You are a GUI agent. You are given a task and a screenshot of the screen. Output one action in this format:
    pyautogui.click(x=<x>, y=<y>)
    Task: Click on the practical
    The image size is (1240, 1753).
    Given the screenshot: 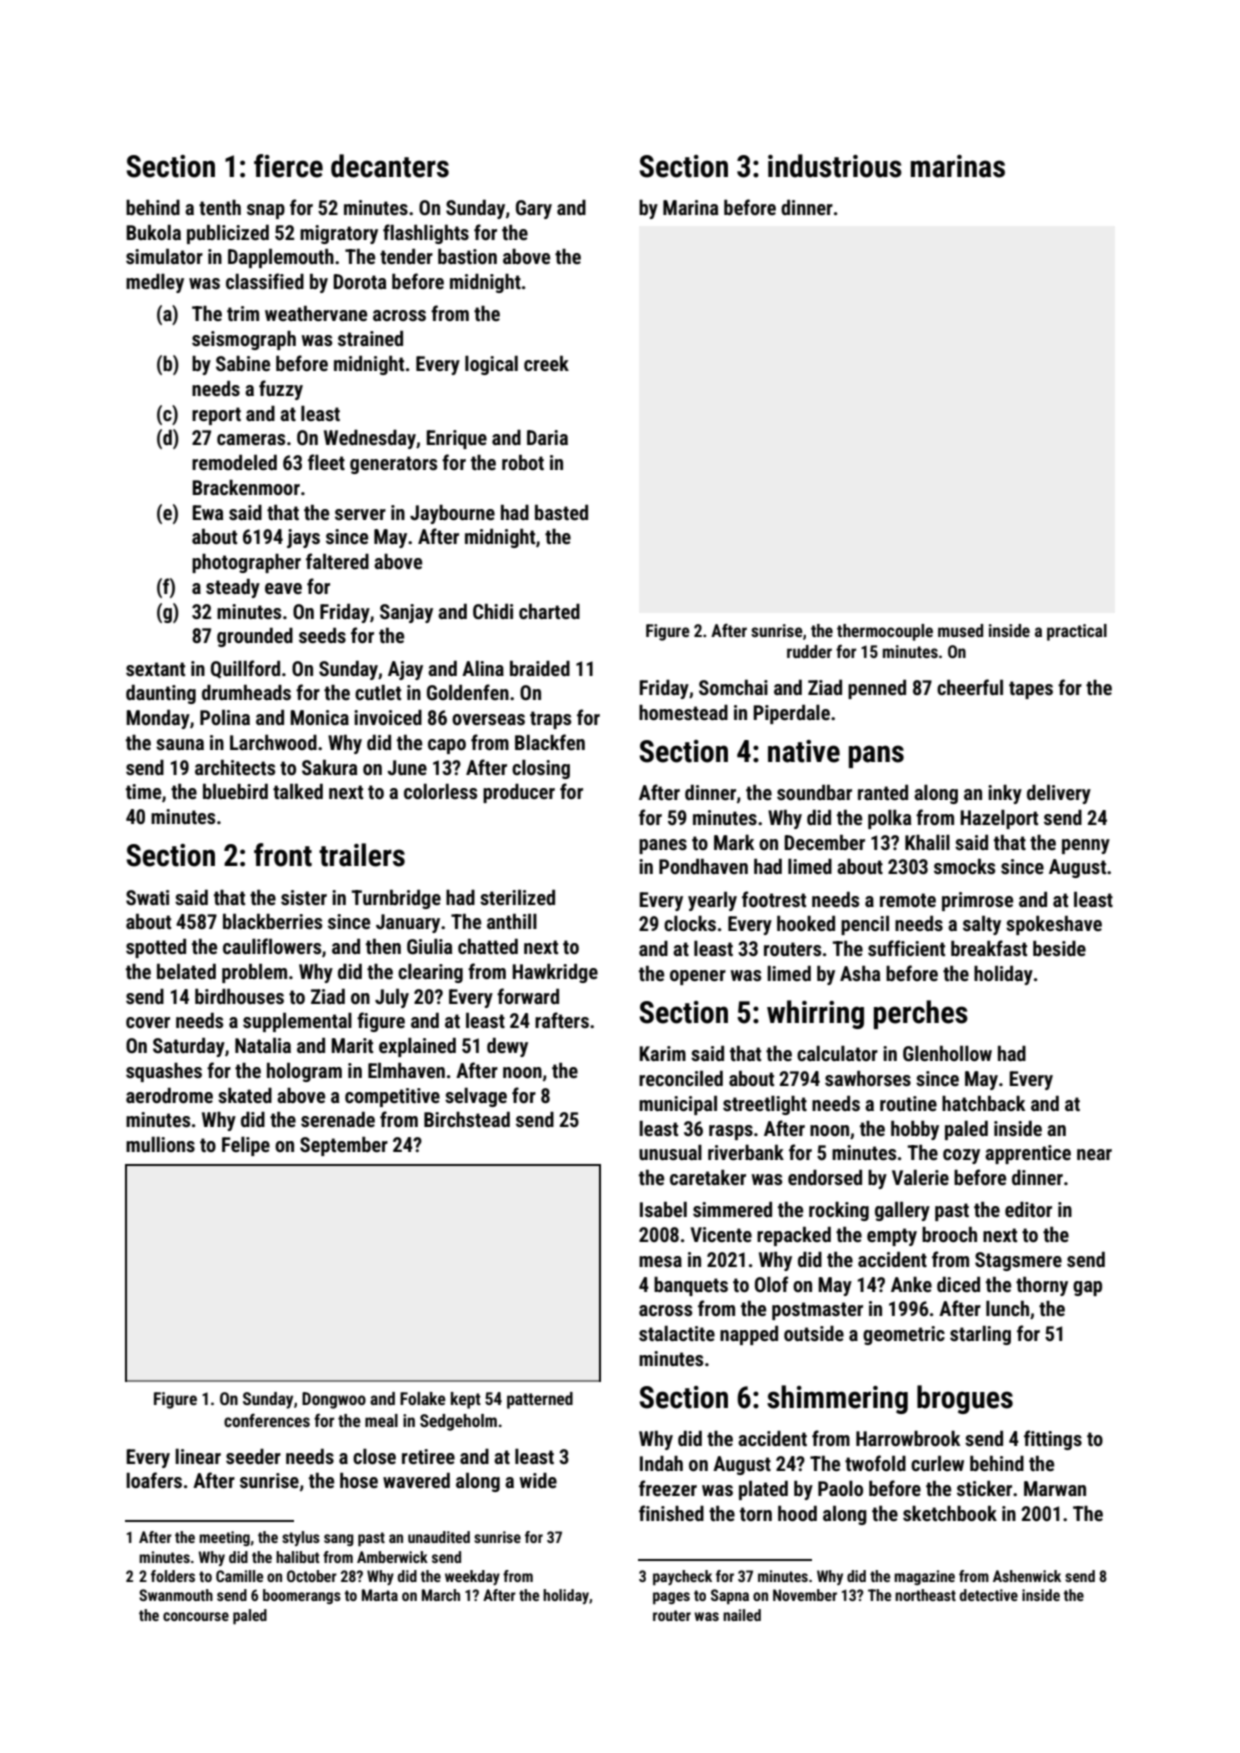 What is the action you would take?
    pyautogui.click(x=1077, y=632)
